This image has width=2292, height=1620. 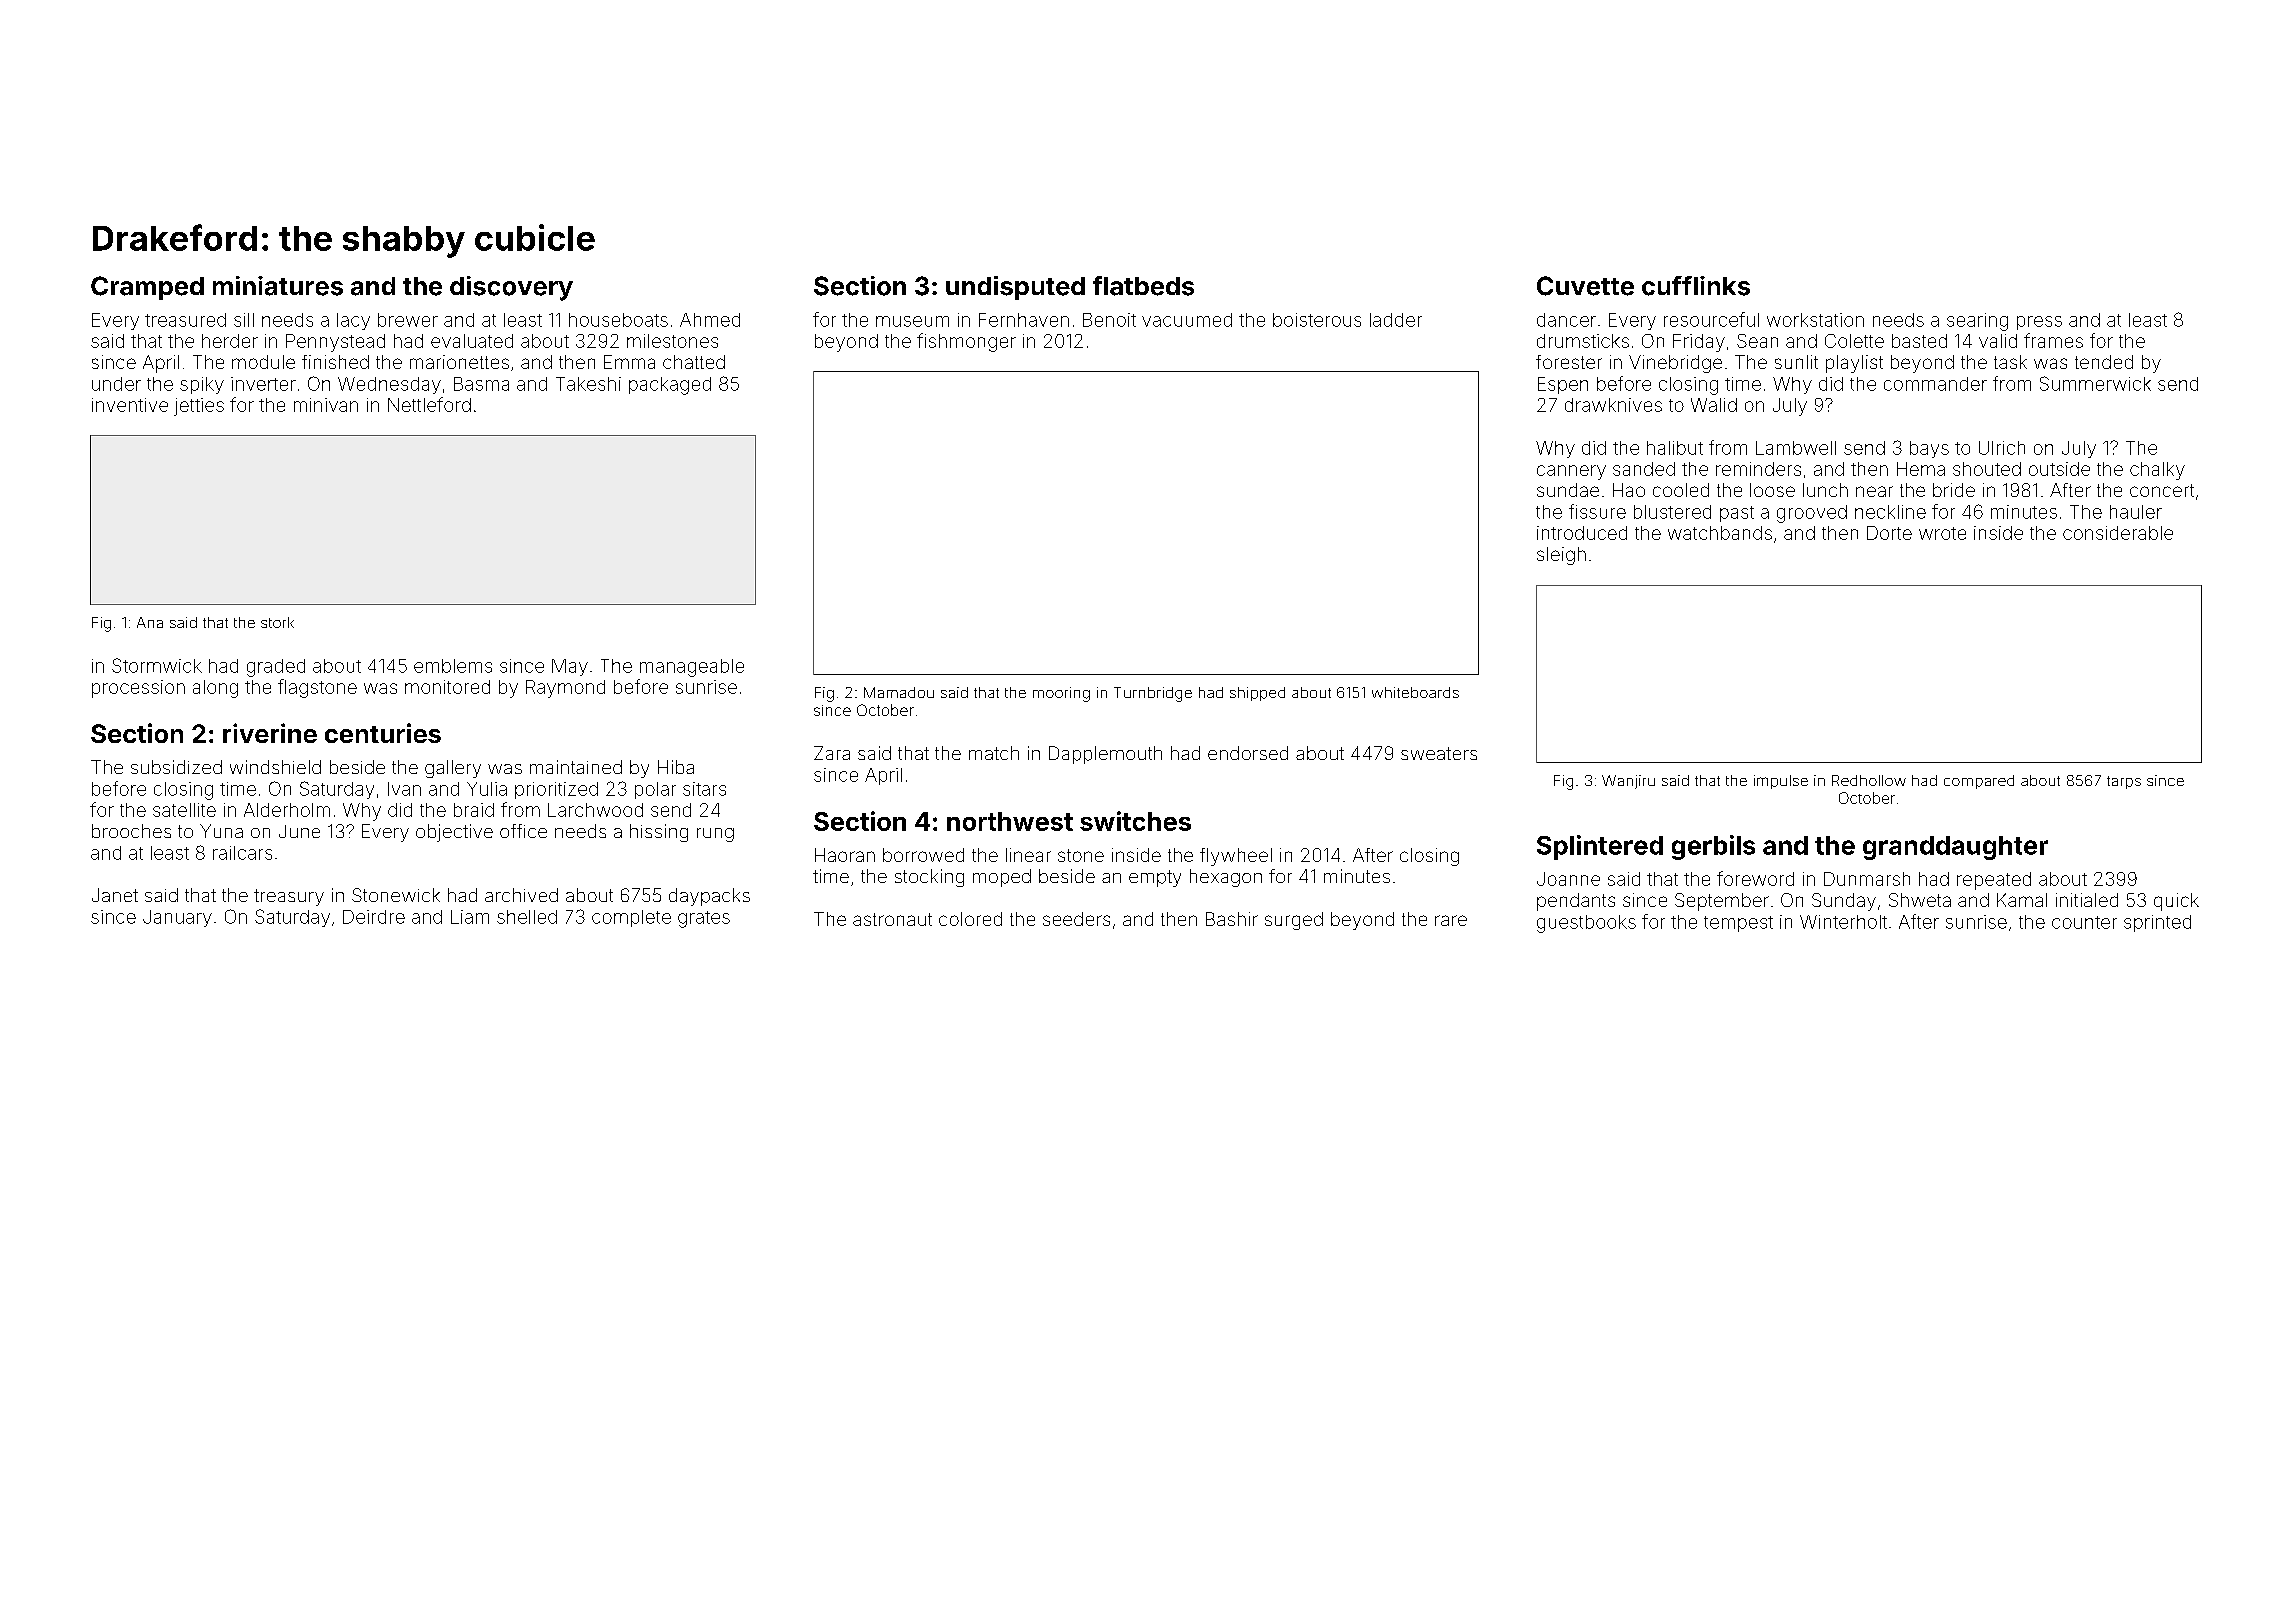 I want to click on stork, so click(x=277, y=622).
